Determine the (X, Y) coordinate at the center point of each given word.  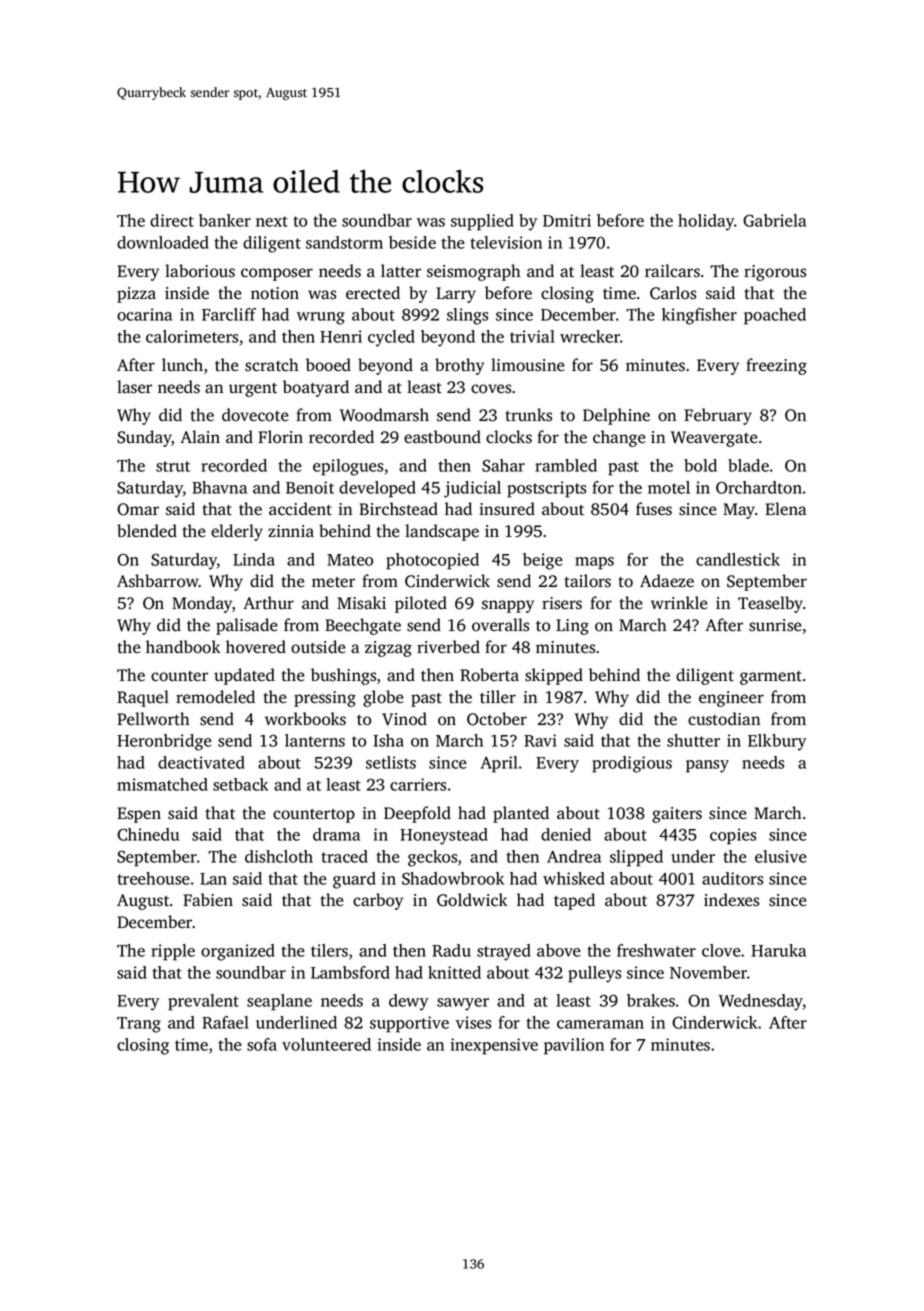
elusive (781, 856)
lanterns (315, 740)
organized (238, 952)
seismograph (473, 272)
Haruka (778, 950)
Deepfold (417, 814)
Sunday (144, 438)
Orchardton (759, 487)
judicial (472, 489)
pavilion (574, 1046)
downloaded (163, 242)
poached (775, 316)
